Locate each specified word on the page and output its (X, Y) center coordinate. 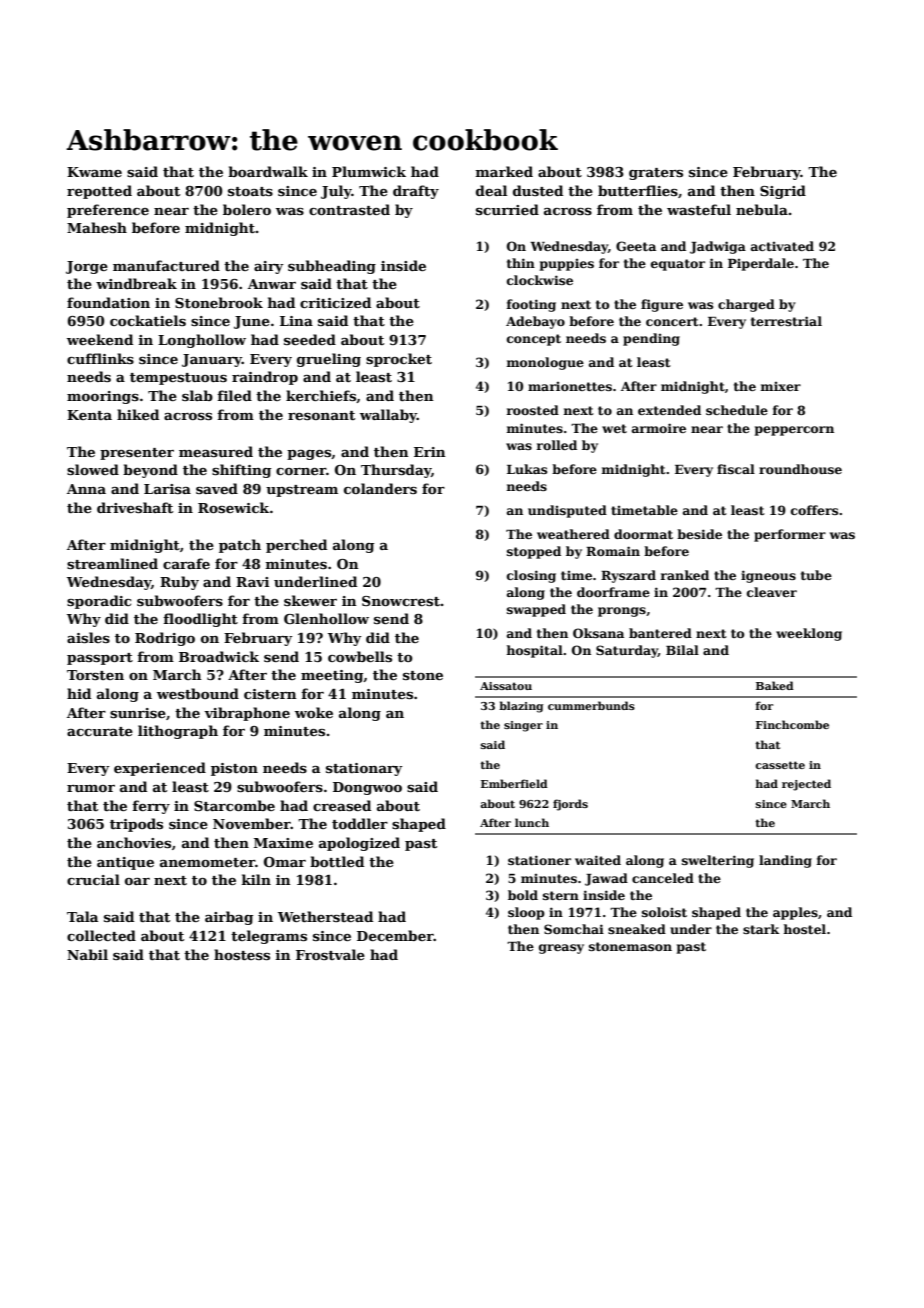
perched (296, 546)
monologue (545, 363)
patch (240, 546)
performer (790, 535)
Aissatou (506, 686)
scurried (507, 209)
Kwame (94, 172)
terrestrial (786, 321)
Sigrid (783, 192)
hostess (242, 954)
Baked (775, 685)
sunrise (138, 713)
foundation (108, 302)
